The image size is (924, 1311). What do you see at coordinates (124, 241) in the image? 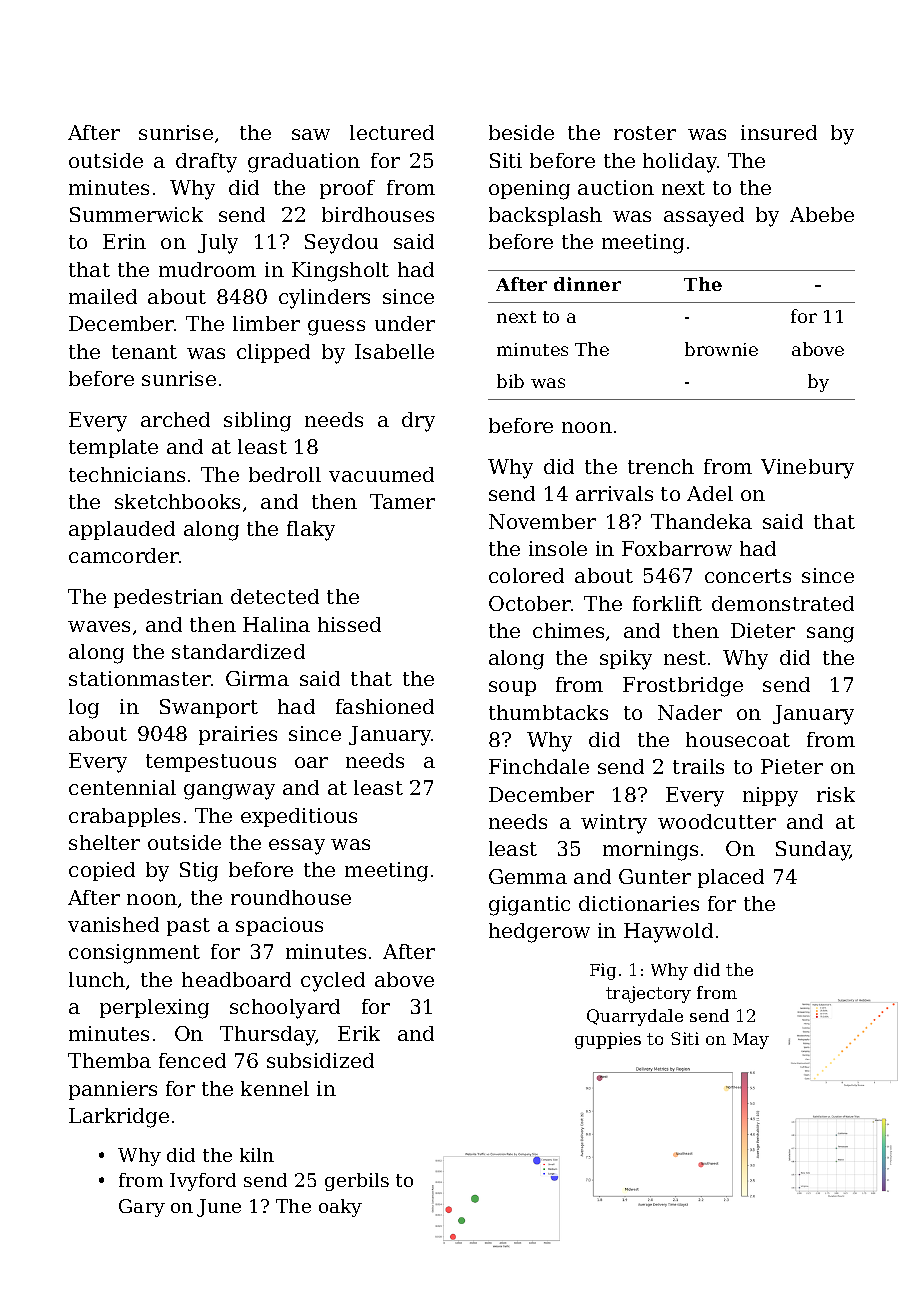
I see `Erin` at bounding box center [124, 241].
